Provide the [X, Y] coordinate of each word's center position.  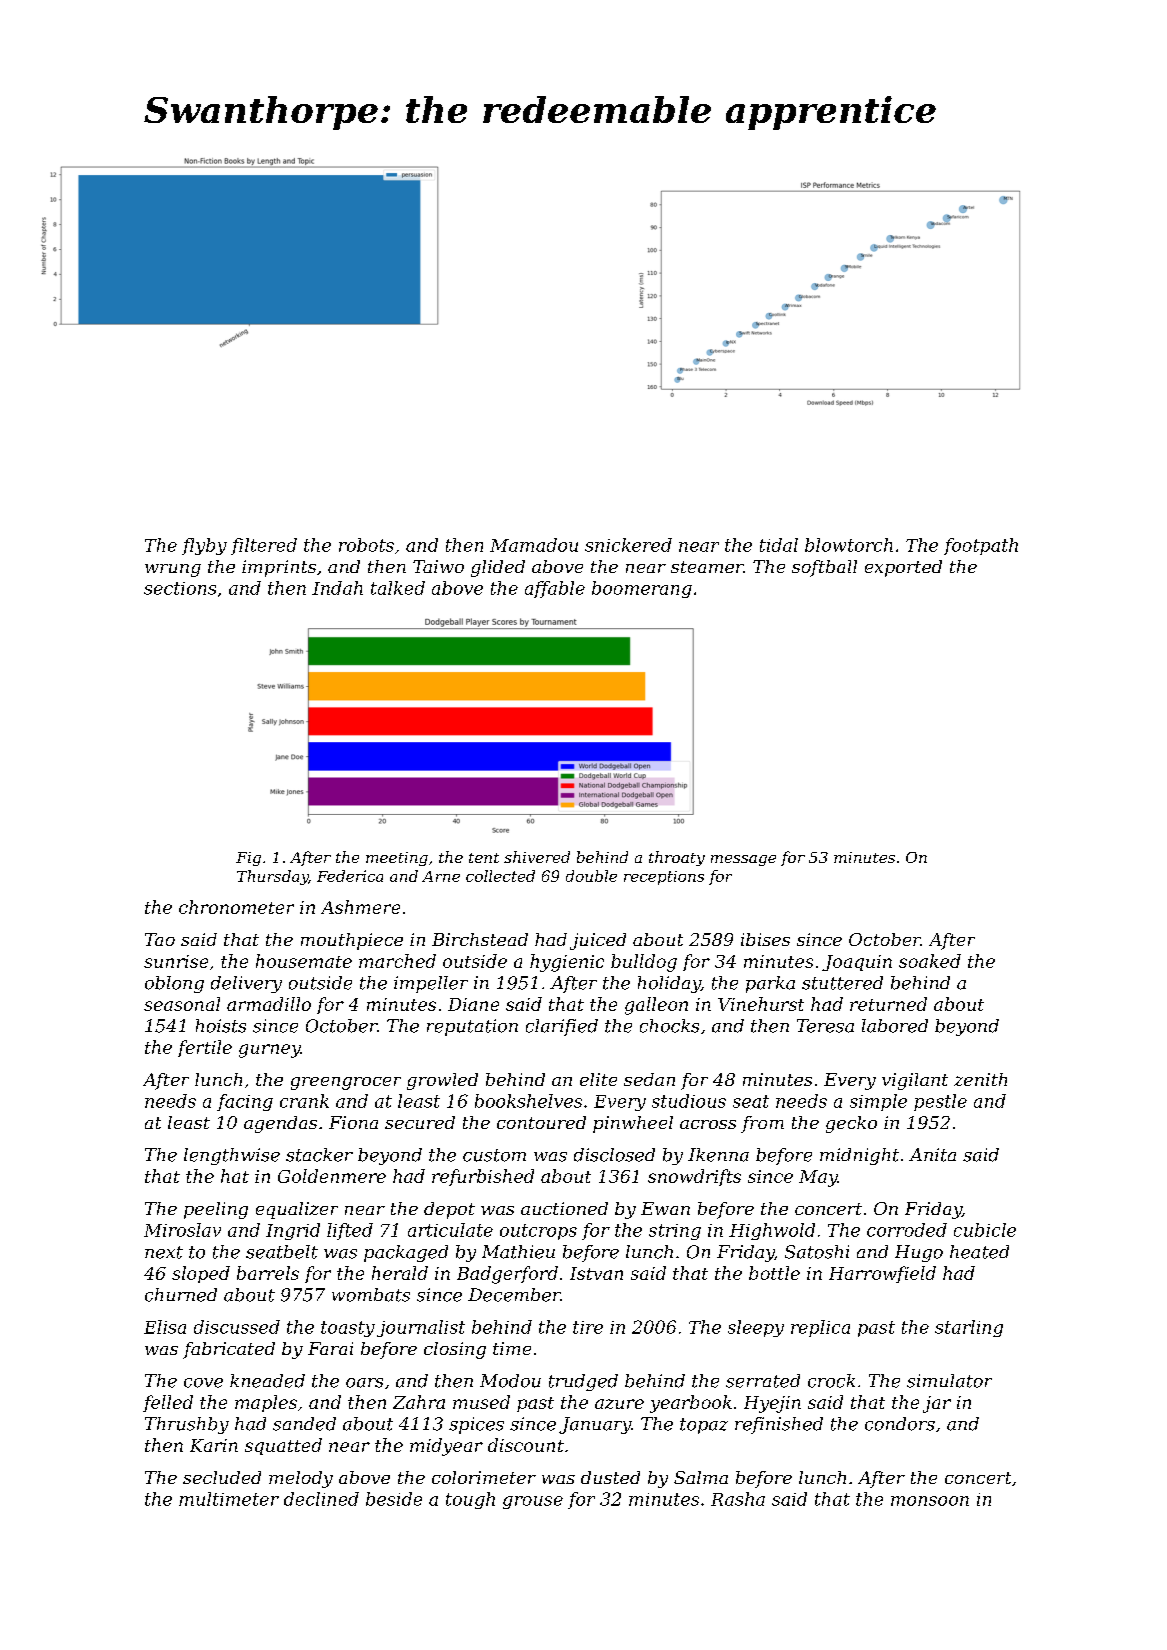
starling [969, 1328]
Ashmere [360, 907]
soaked [930, 961]
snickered [628, 545]
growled [442, 1081]
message [743, 860]
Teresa [825, 1026]
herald [400, 1273]
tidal [779, 545]
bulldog [644, 963]
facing [245, 1102]
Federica [350, 876]
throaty [677, 858]
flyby [204, 546]
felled [168, 1403]
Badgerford [507, 1275]
